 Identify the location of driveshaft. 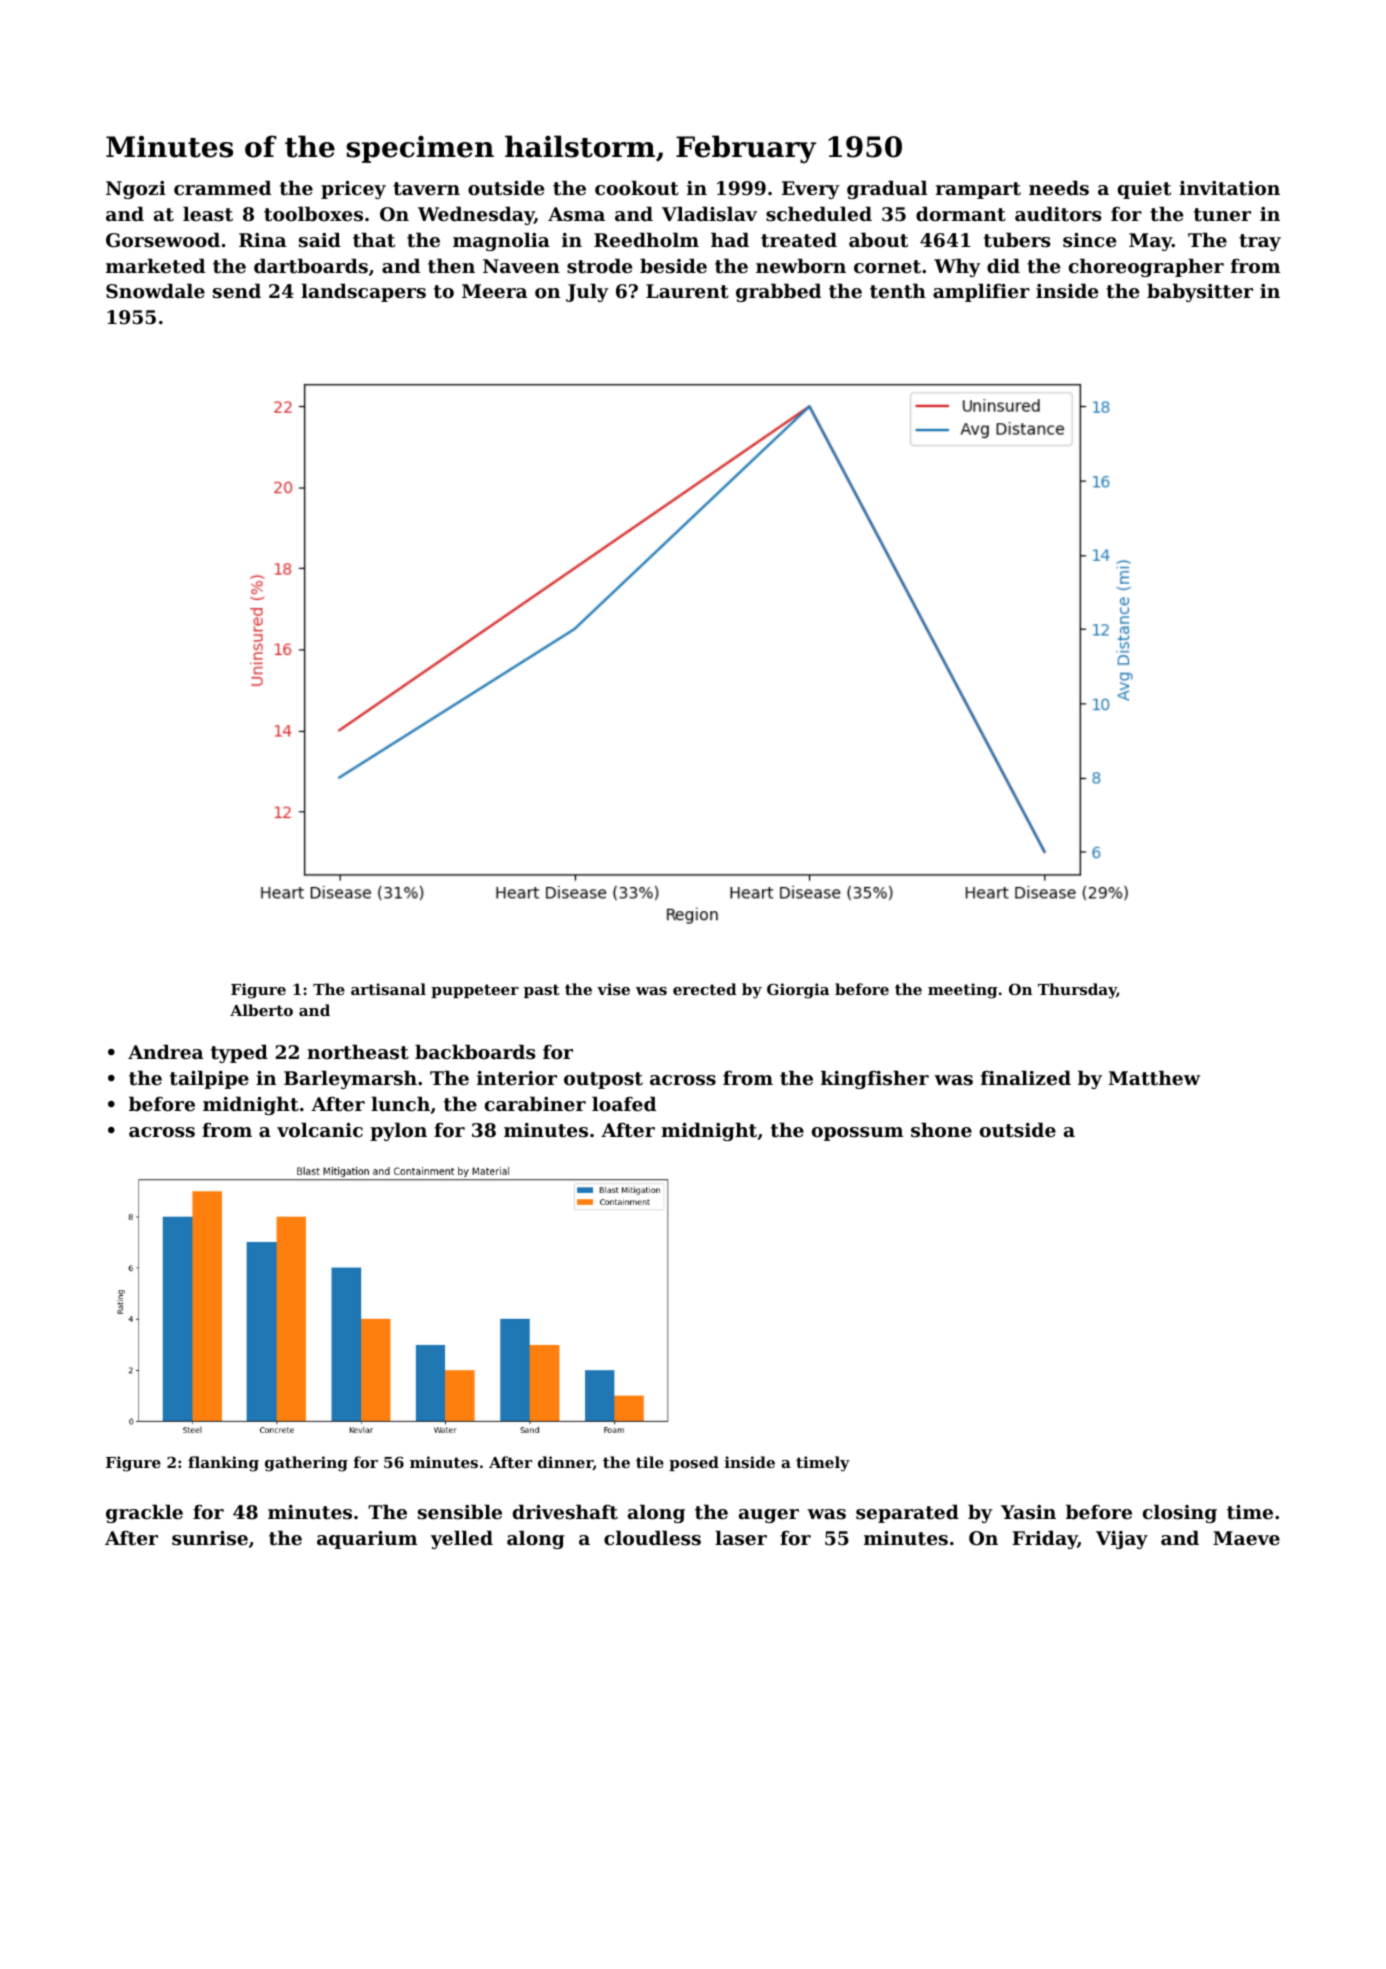
(565, 1512).
